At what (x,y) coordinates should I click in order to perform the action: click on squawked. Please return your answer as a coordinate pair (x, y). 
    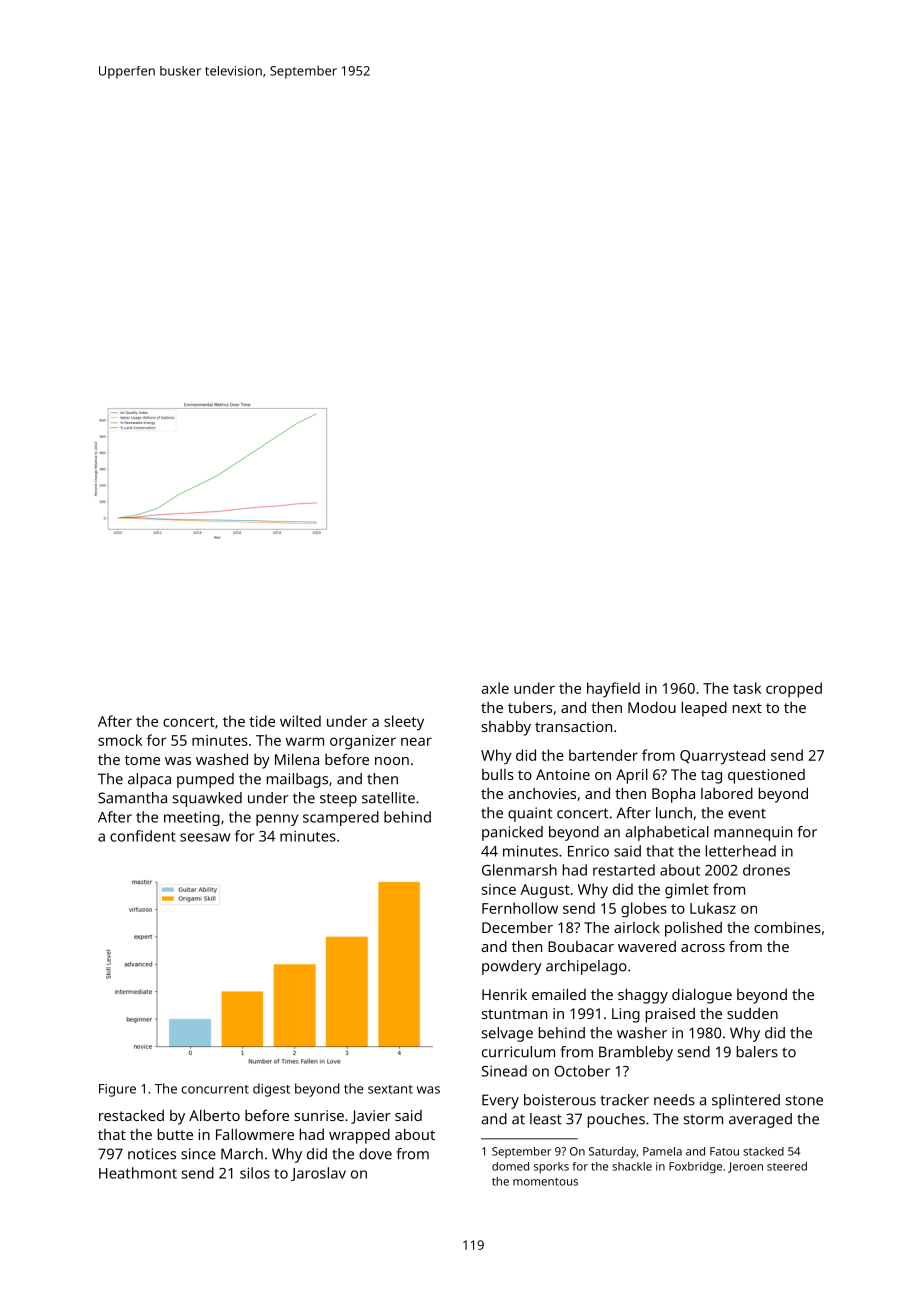
    Looking at the image, I should click on (207, 799).
